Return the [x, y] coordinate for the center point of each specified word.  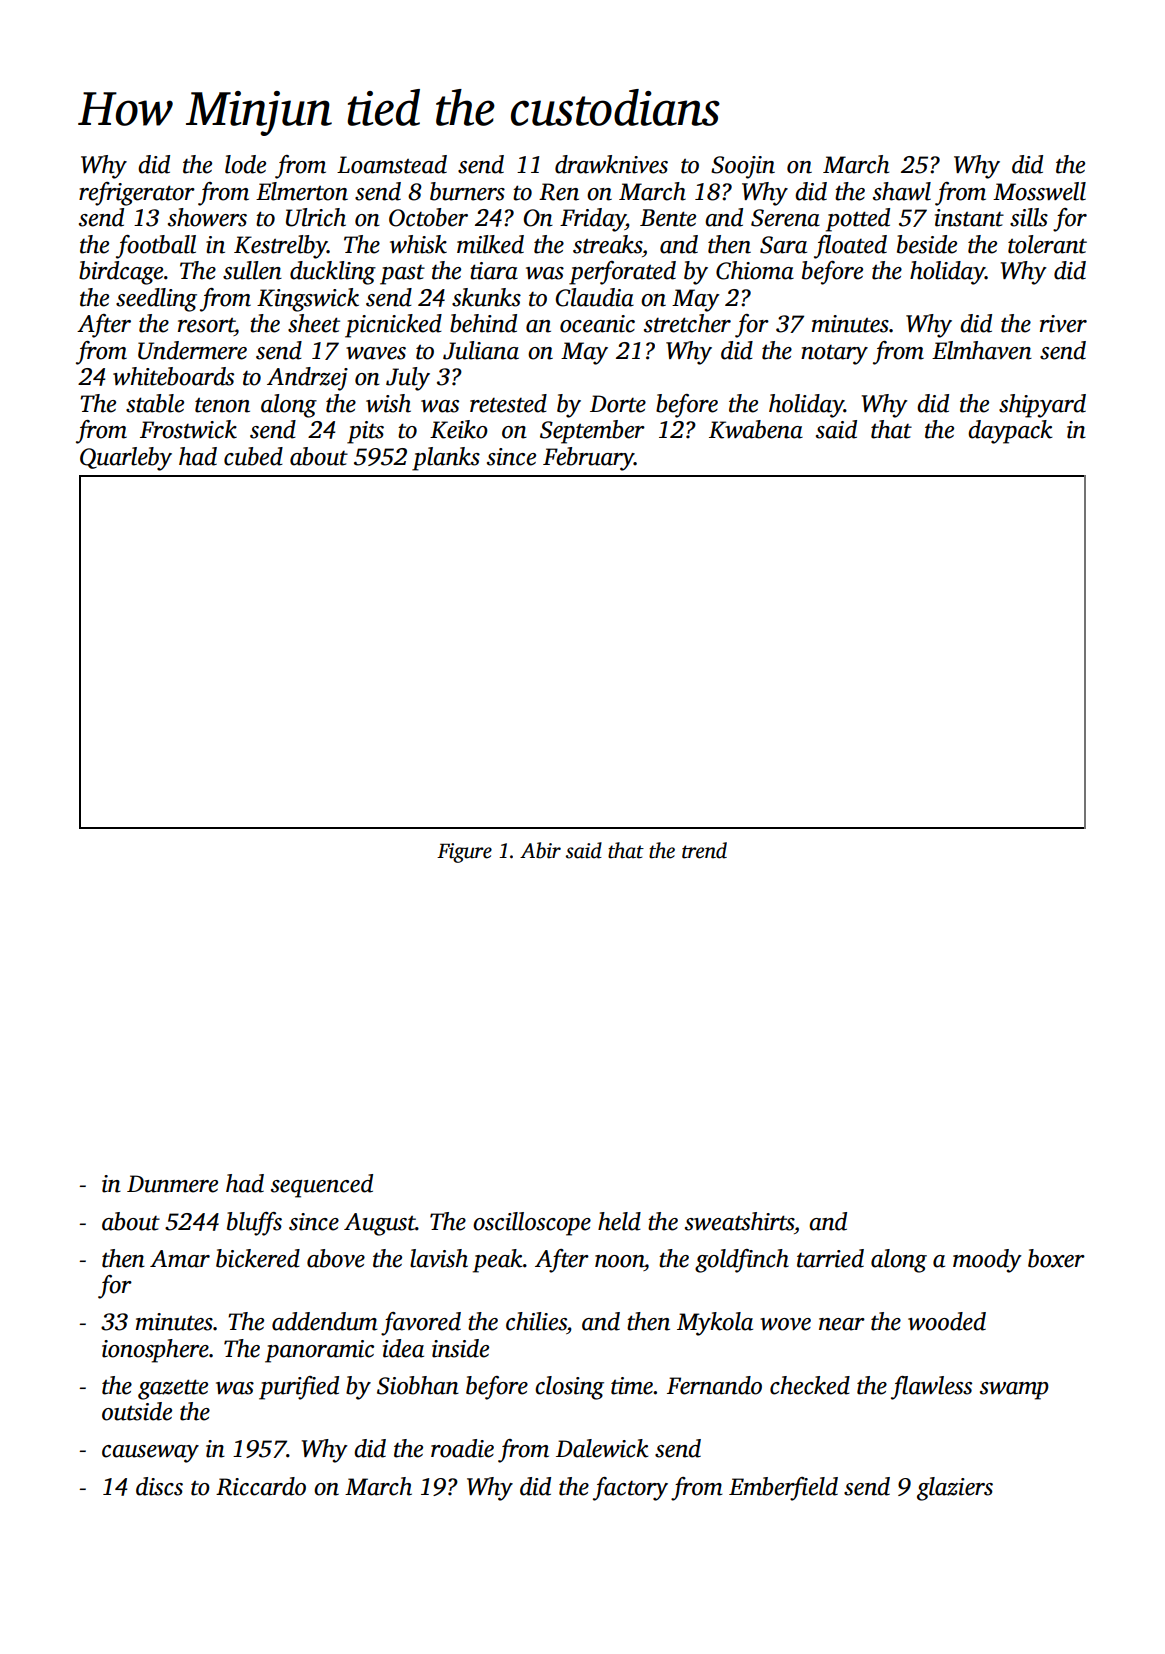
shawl [902, 191]
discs [159, 1486]
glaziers [955, 1489]
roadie [462, 1448]
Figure [464, 853]
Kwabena [756, 429]
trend [704, 850]
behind [483, 323]
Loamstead [392, 164]
